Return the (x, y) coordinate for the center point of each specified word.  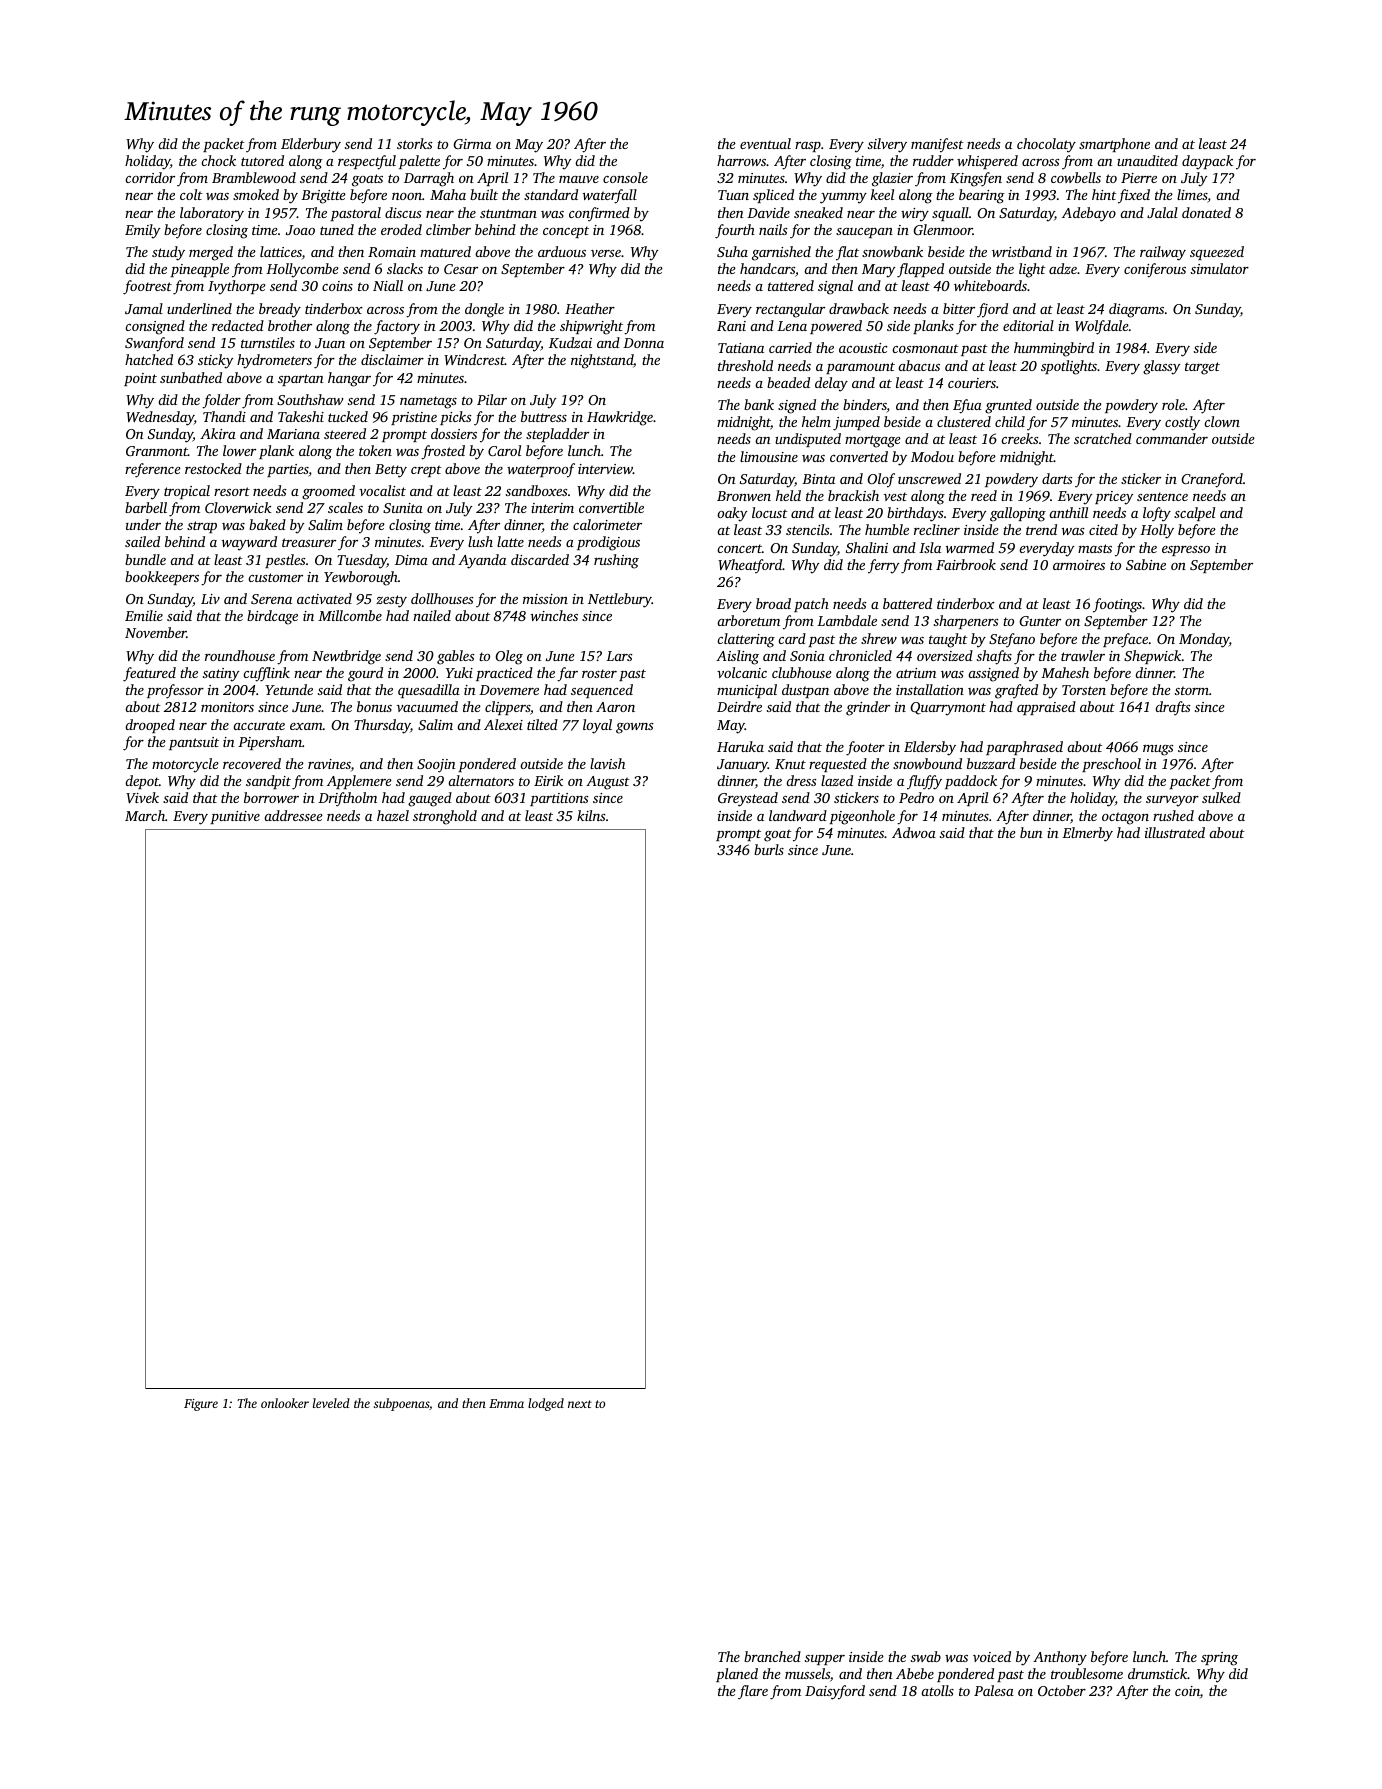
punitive (235, 817)
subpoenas (401, 1404)
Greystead (748, 799)
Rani (731, 326)
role (1173, 404)
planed (737, 1675)
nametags (428, 402)
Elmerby (1087, 834)
